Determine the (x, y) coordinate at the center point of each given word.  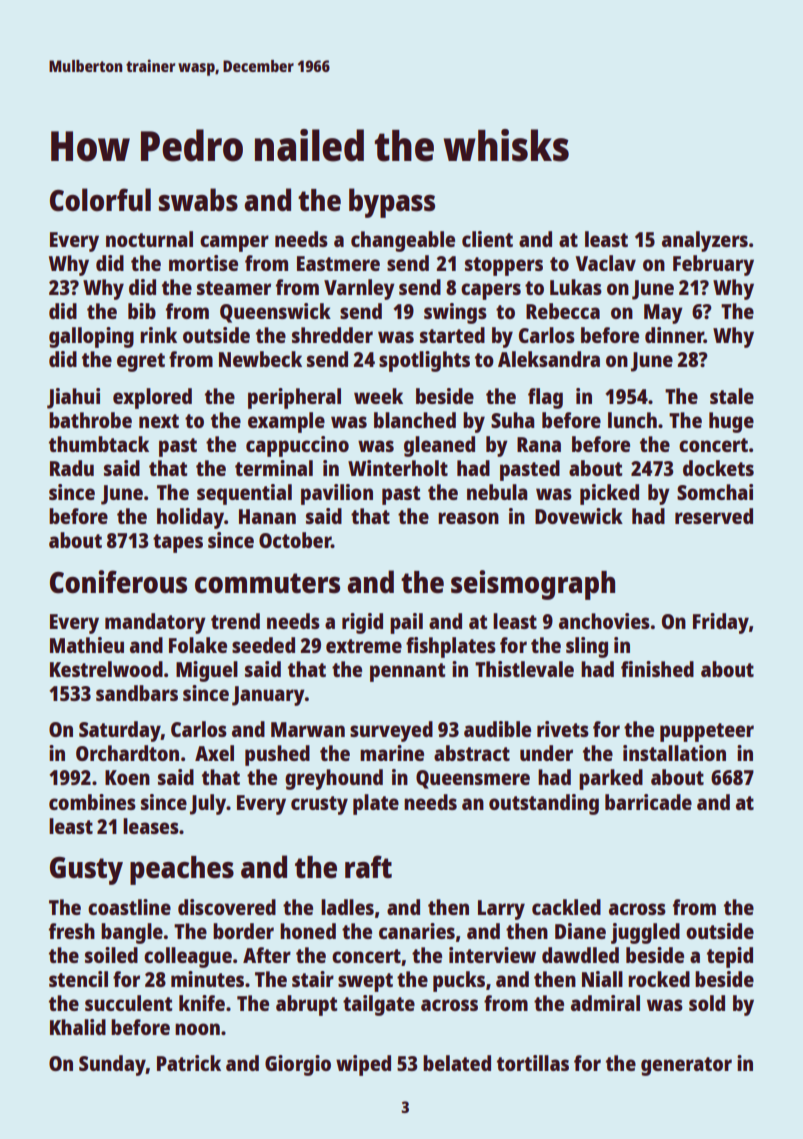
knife (202, 1003)
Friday (721, 623)
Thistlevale (524, 669)
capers (491, 291)
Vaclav (605, 263)
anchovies (604, 621)
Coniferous (118, 582)
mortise (203, 263)
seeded (263, 645)
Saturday (120, 731)
